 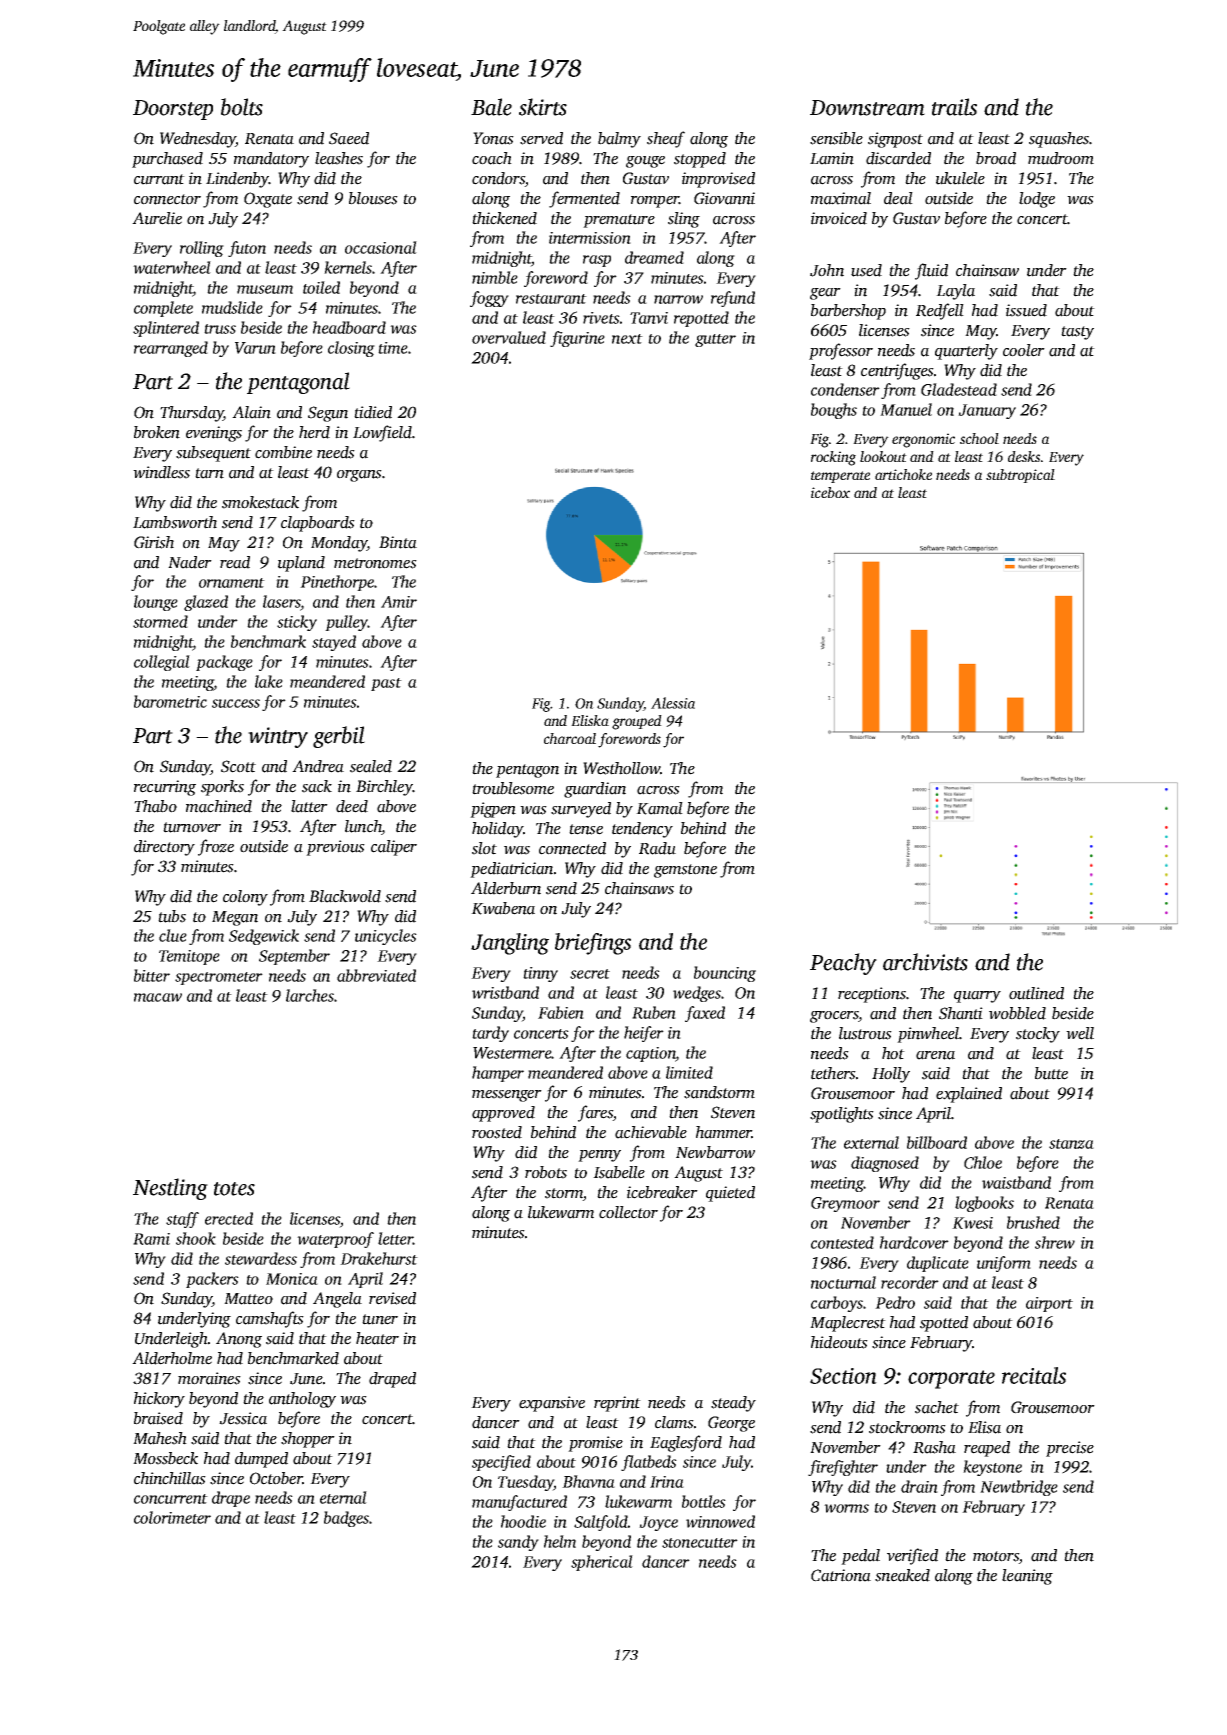 What do you see at coordinates (830, 492) in the page?
I see `icebox` at bounding box center [830, 492].
